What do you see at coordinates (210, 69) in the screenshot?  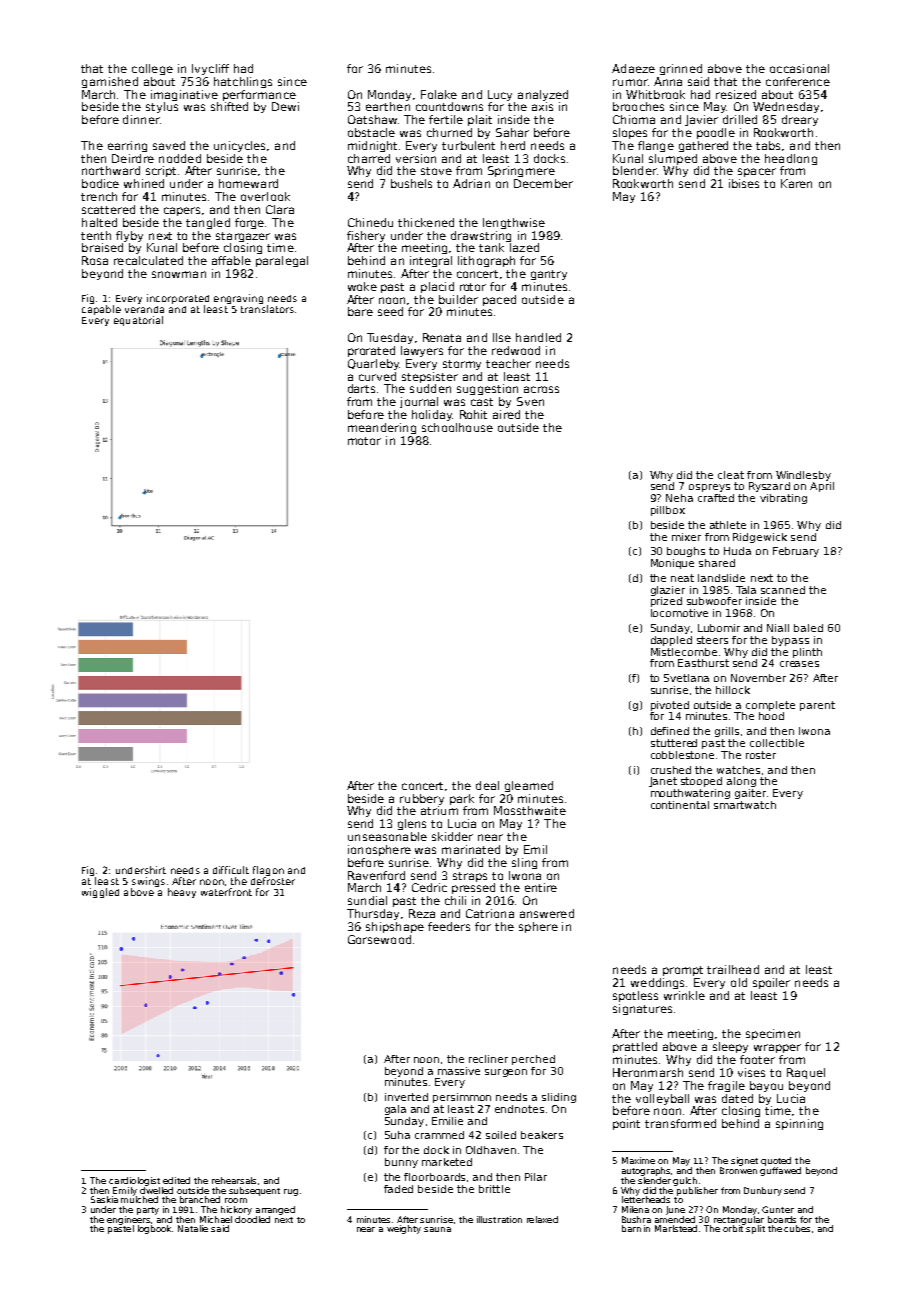 I see `Ivycliff` at bounding box center [210, 69].
